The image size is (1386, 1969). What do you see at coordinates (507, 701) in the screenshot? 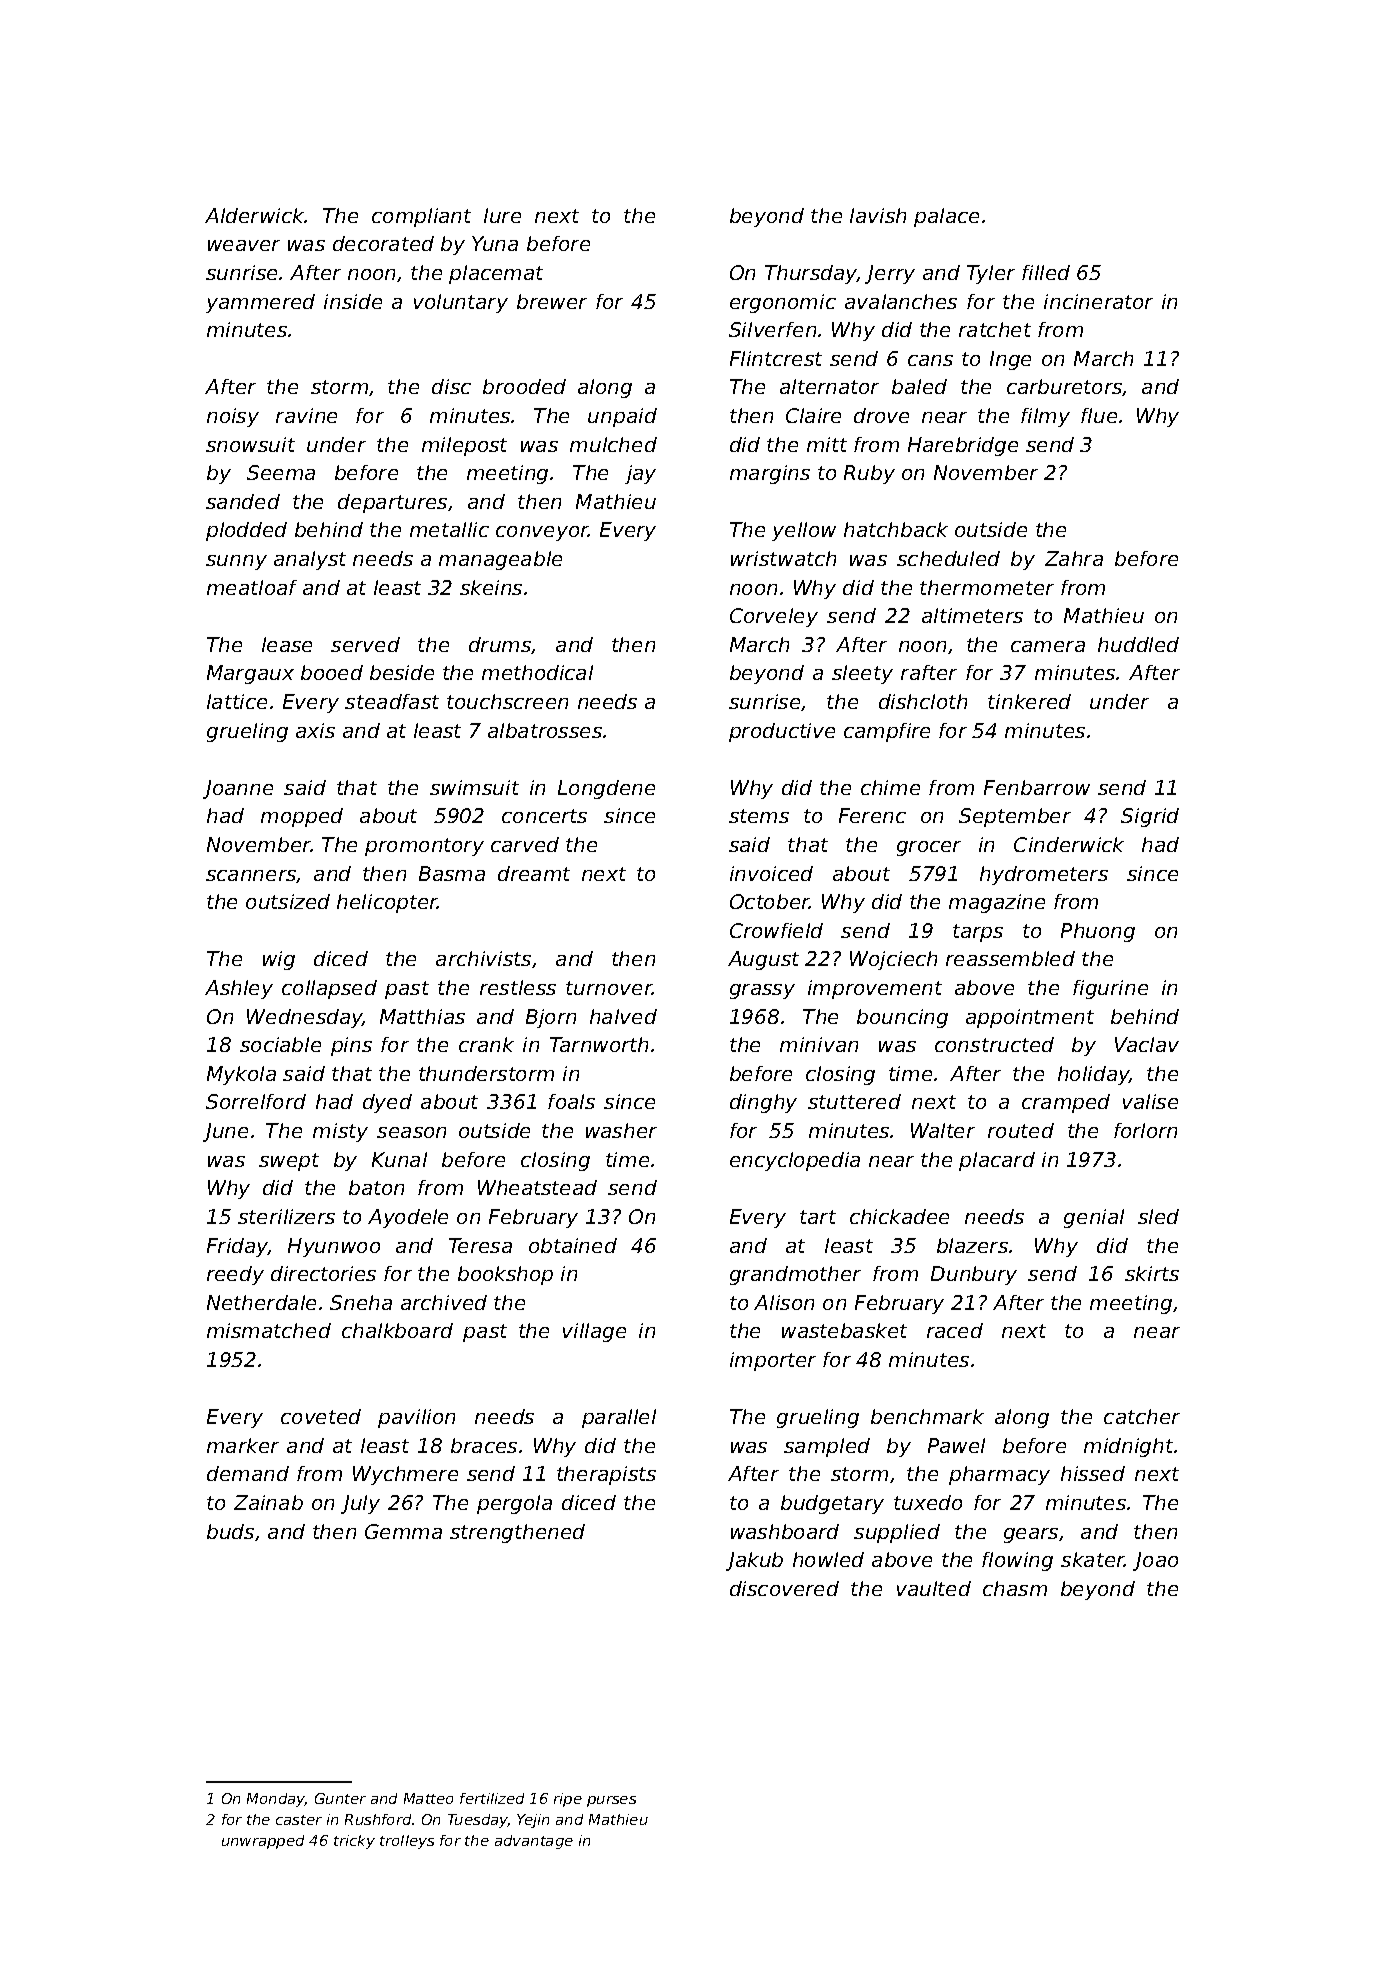
I see `touchscreen` at bounding box center [507, 701].
